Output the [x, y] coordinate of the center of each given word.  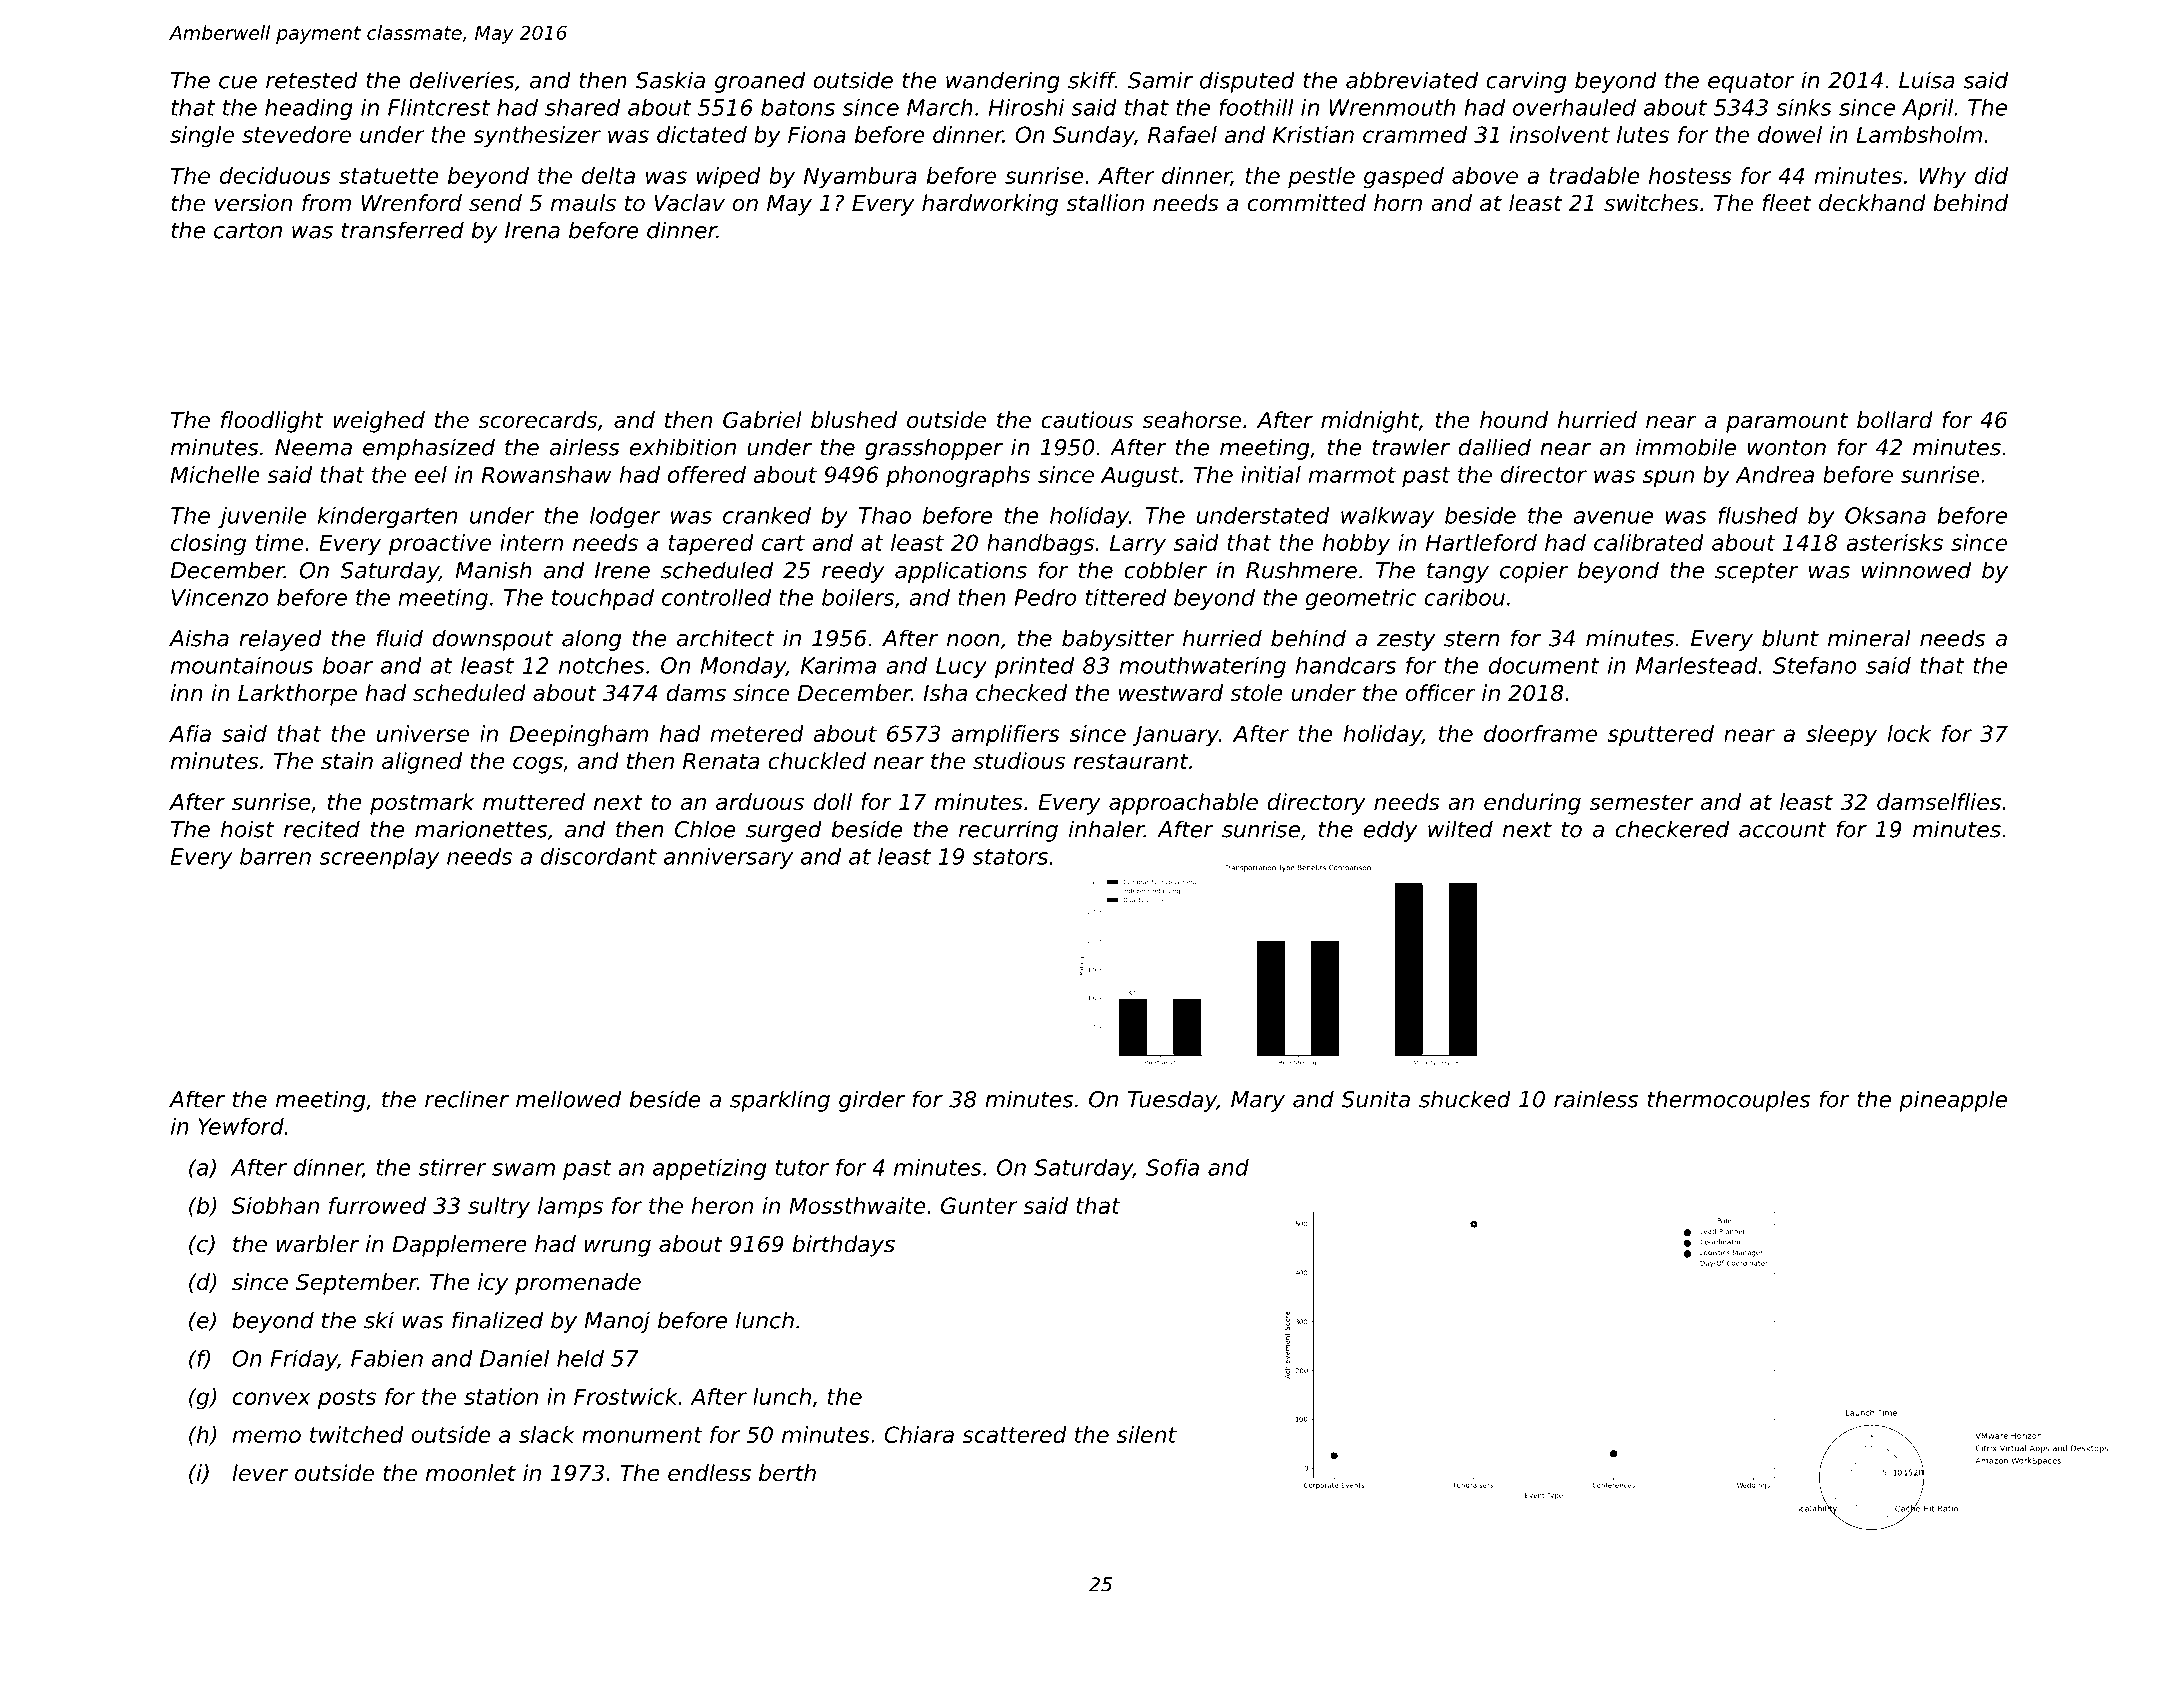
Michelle [215, 474]
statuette [389, 176]
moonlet [471, 1473]
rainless [1596, 1099]
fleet [1787, 203]
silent [1147, 1434]
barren [275, 856]
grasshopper [934, 449]
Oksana [1885, 515]
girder [872, 1101]
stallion [1105, 203]
